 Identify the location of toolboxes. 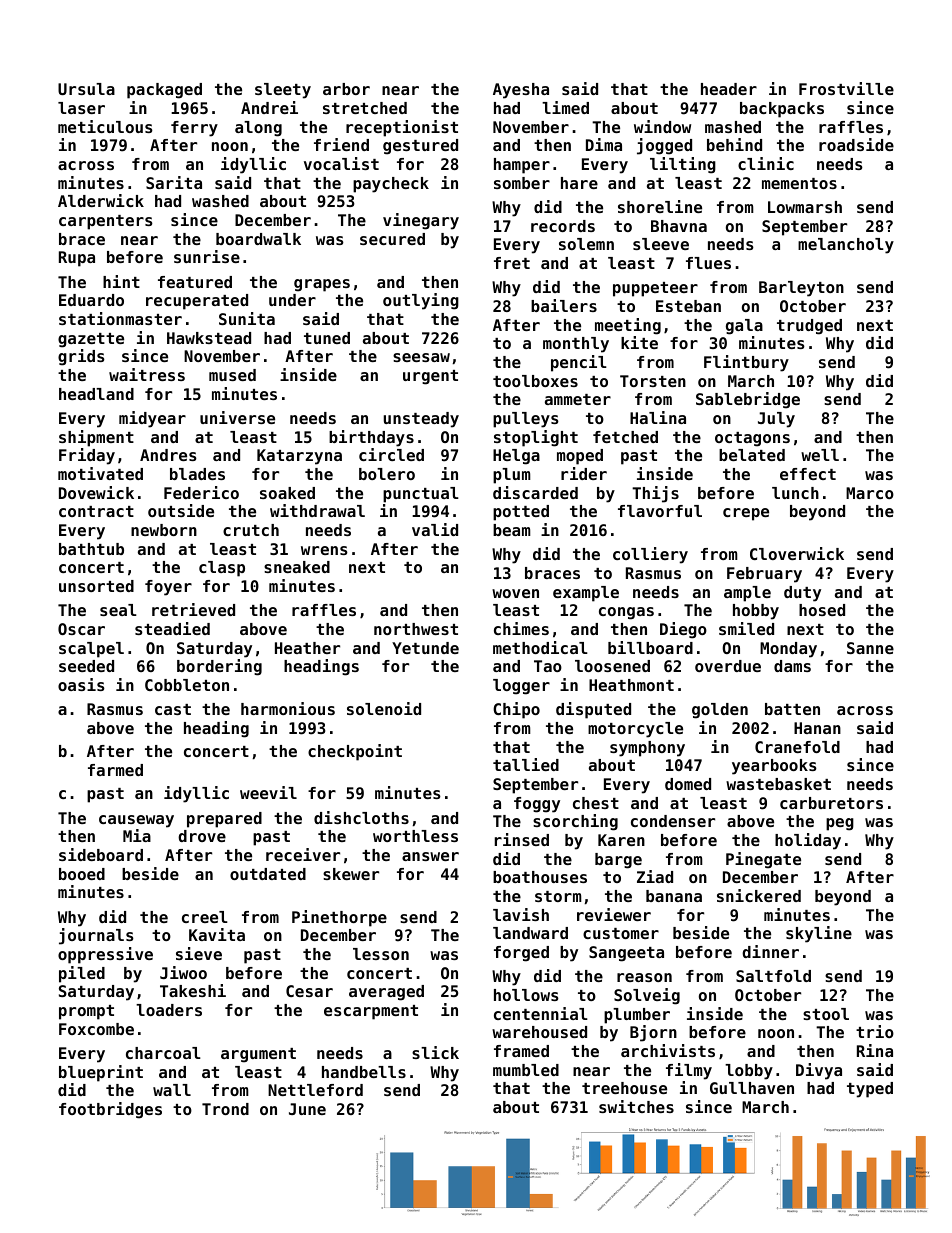
(535, 381).
